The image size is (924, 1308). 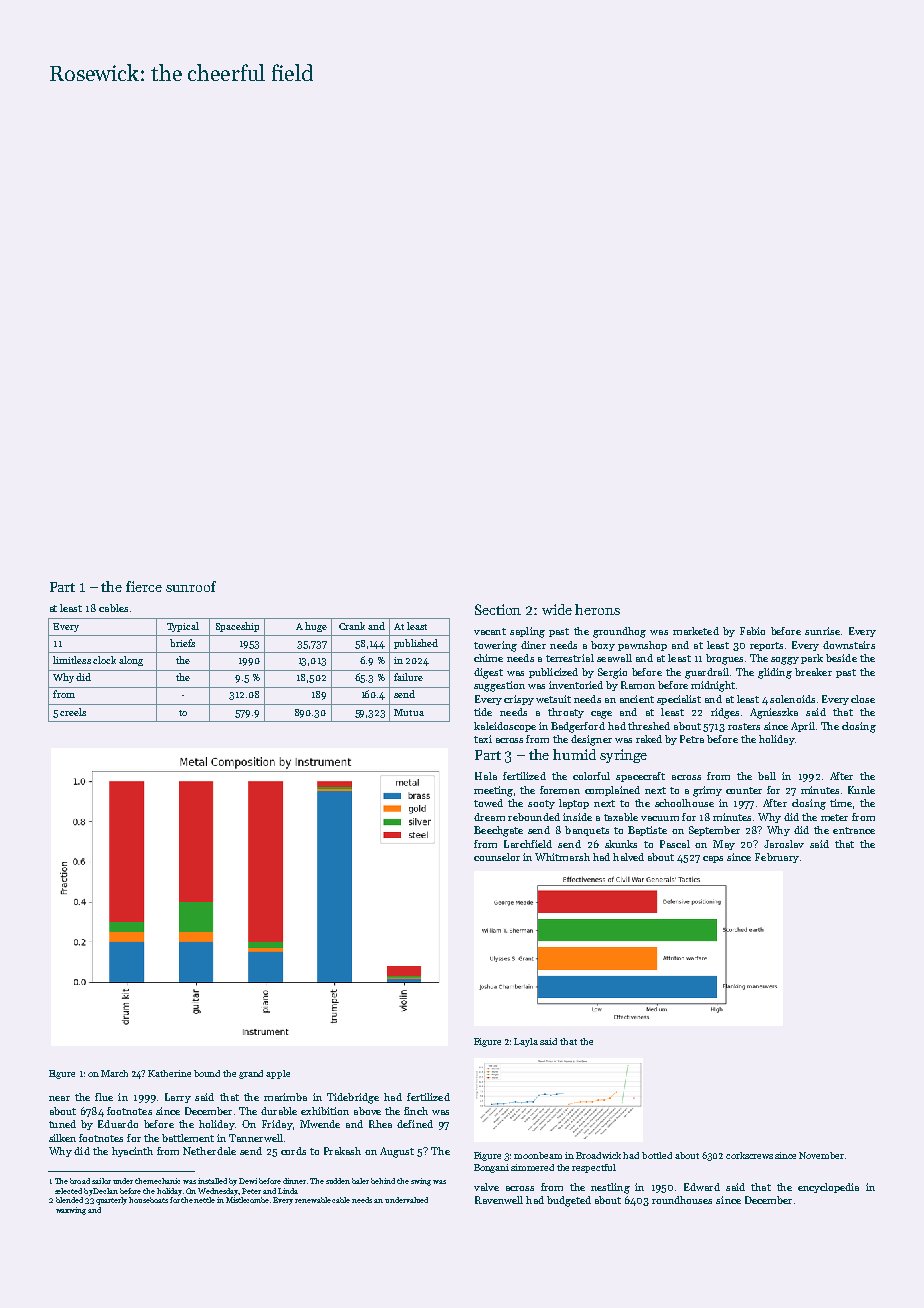 What do you see at coordinates (73, 712) in the screenshot?
I see `creels` at bounding box center [73, 712].
